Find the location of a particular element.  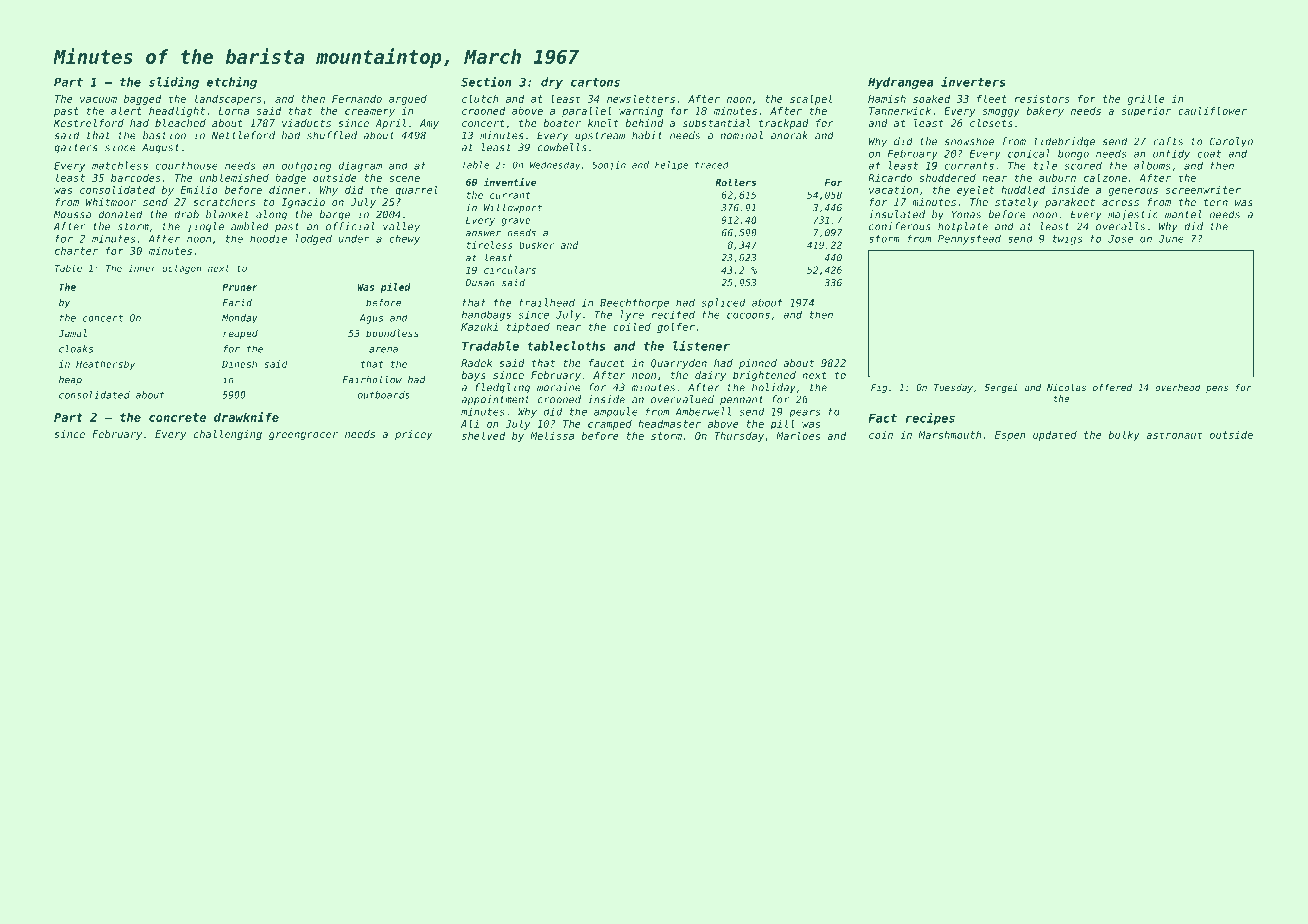

piled is located at coordinates (395, 288).
